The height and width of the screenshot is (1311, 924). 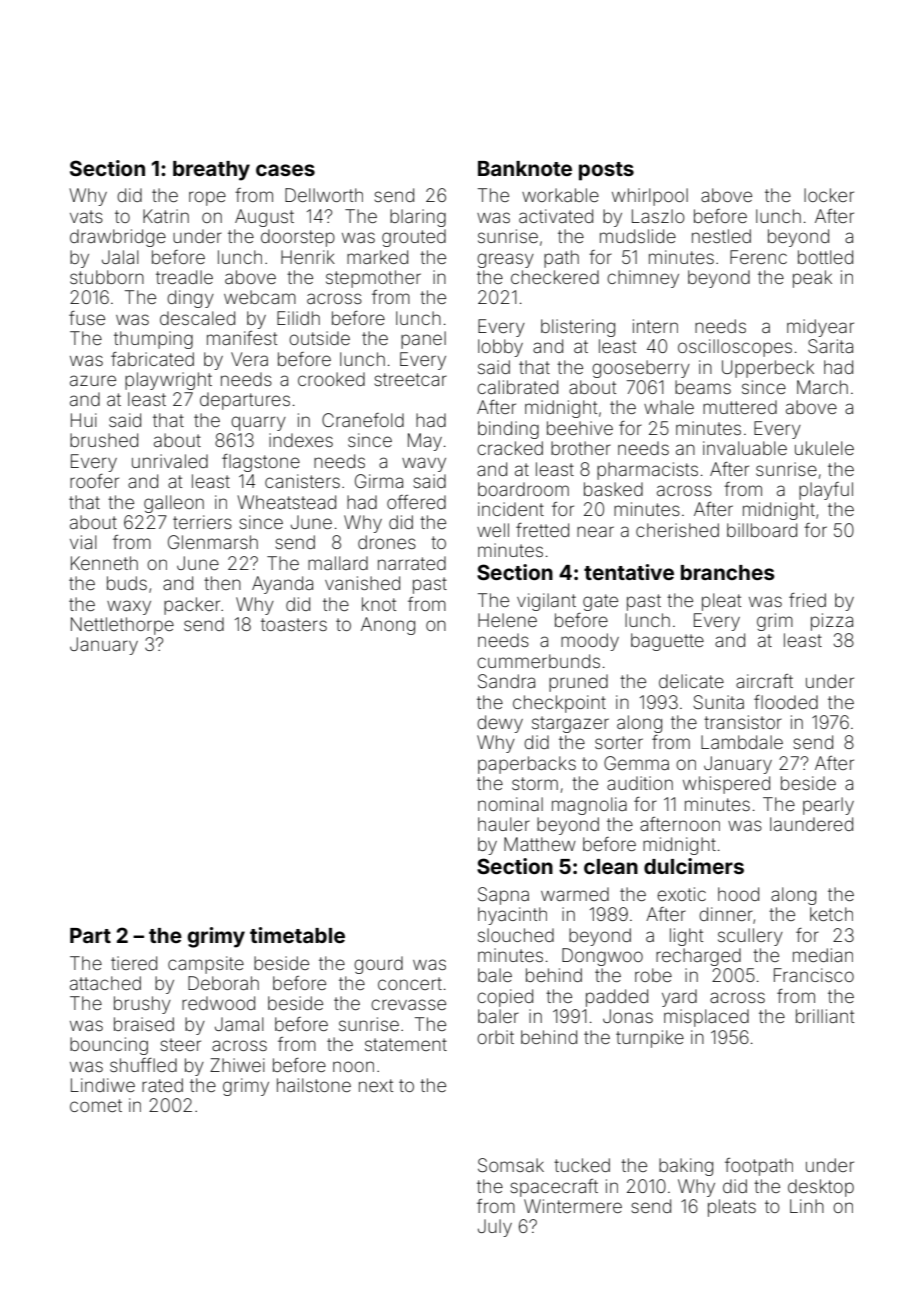 I want to click on comet, so click(x=96, y=1105).
